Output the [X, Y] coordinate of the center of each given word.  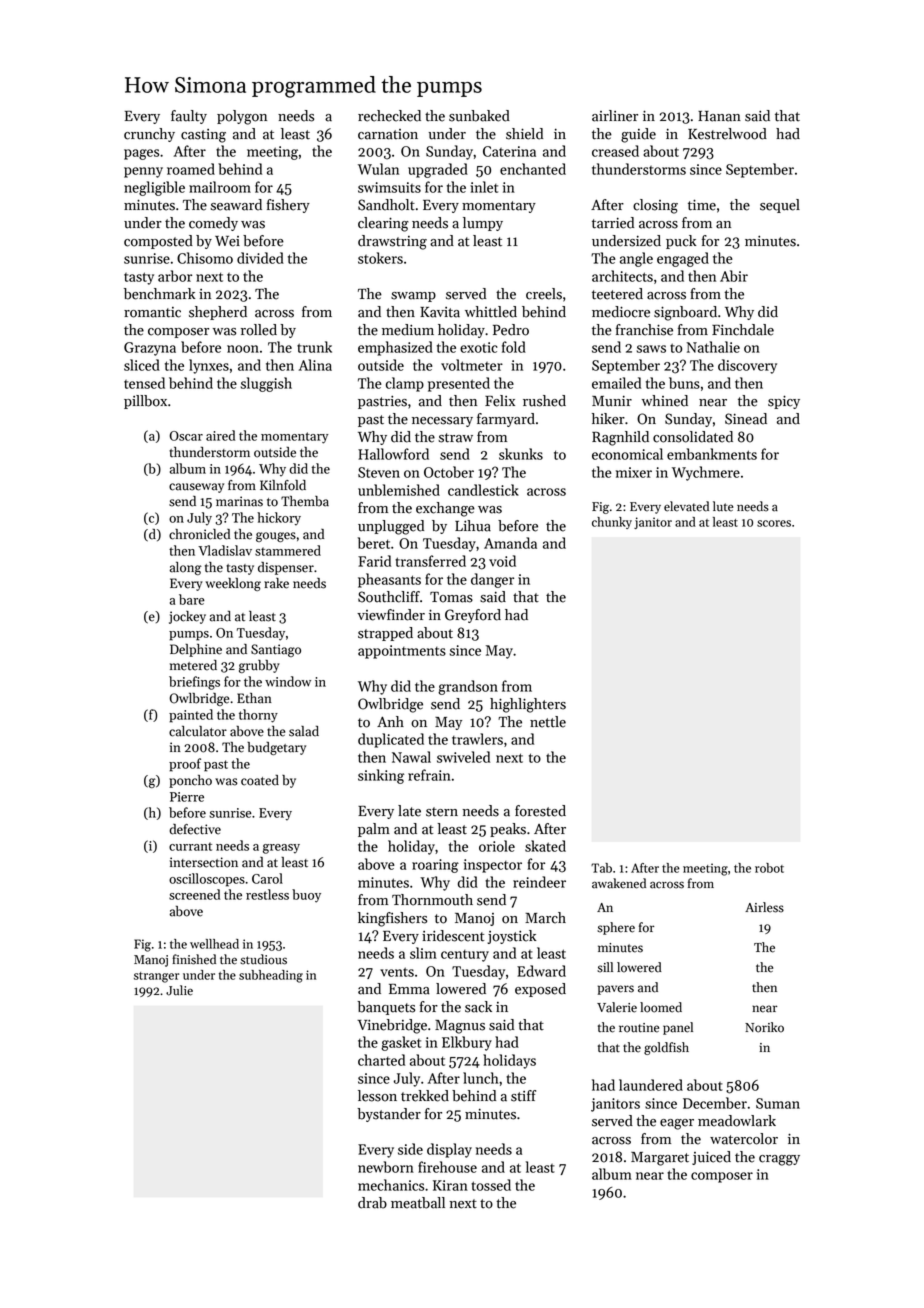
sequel [780, 206]
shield [524, 134]
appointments [402, 652]
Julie [179, 990]
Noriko [764, 1027]
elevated [686, 506]
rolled [259, 330]
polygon [242, 117]
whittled [491, 312]
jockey [187, 617]
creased [615, 151]
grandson [468, 687]
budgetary [276, 748]
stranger [156, 977]
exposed [540, 990]
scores [774, 523]
